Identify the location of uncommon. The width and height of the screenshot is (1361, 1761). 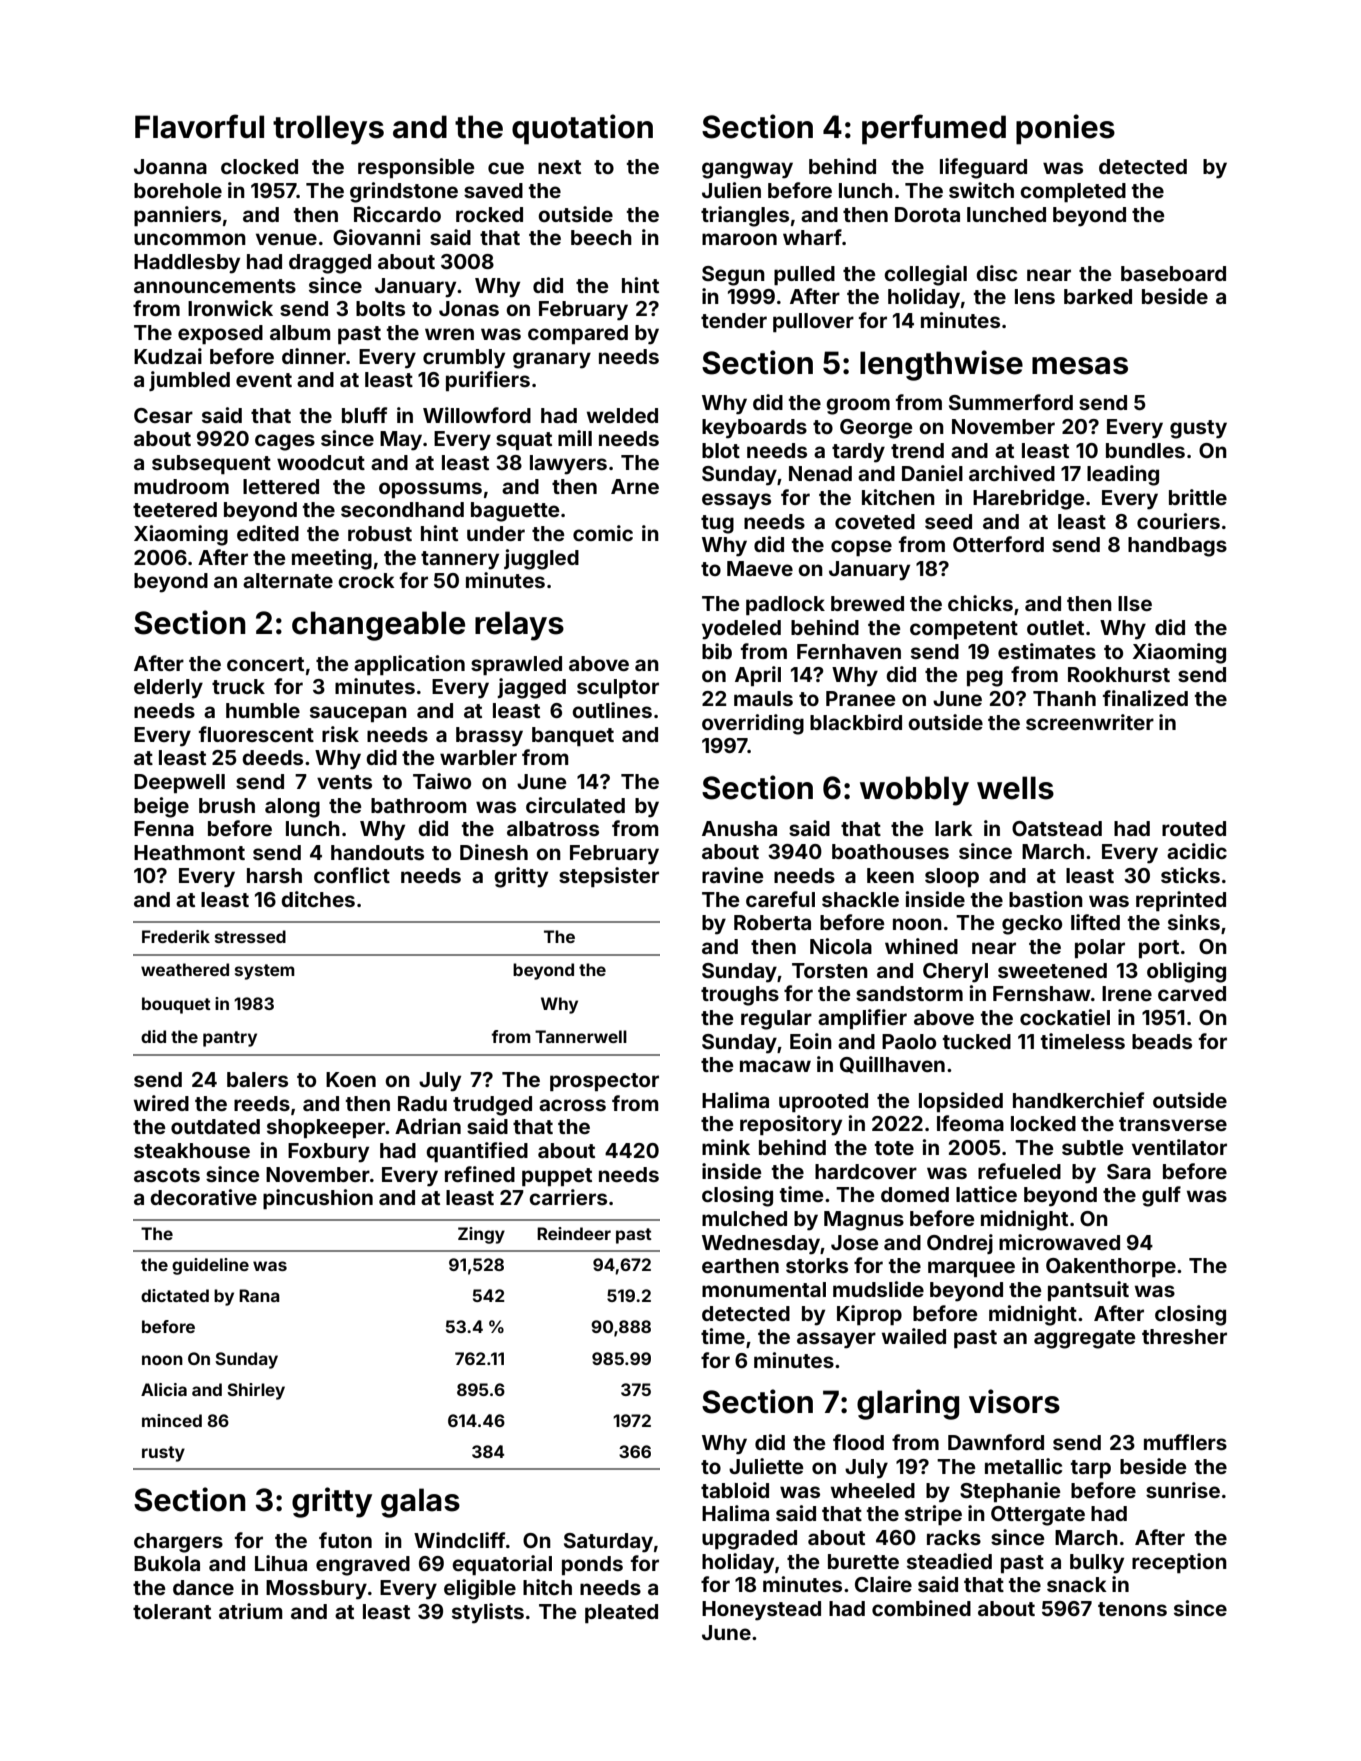
(190, 239).
